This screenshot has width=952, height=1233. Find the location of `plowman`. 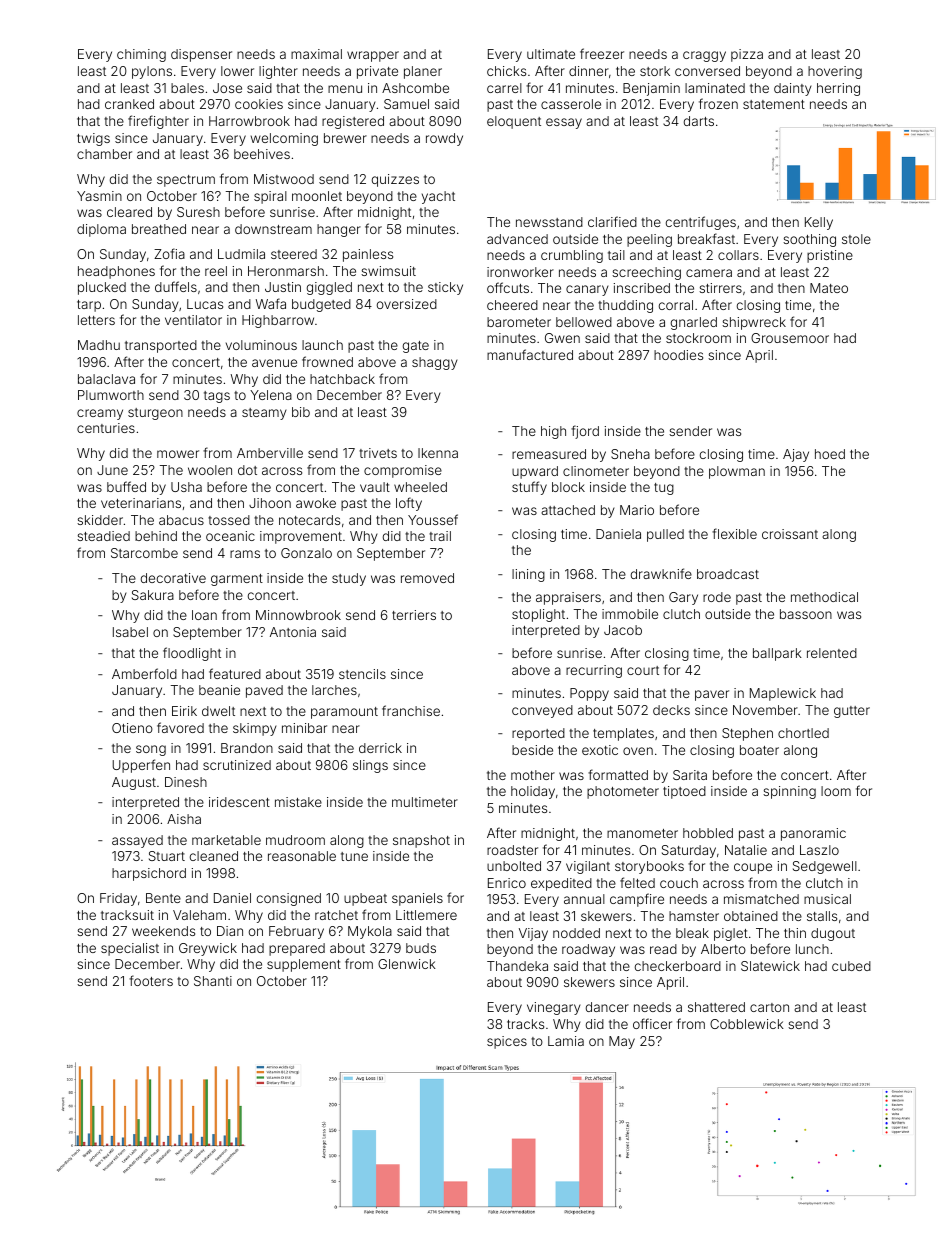

plowman is located at coordinates (737, 472).
